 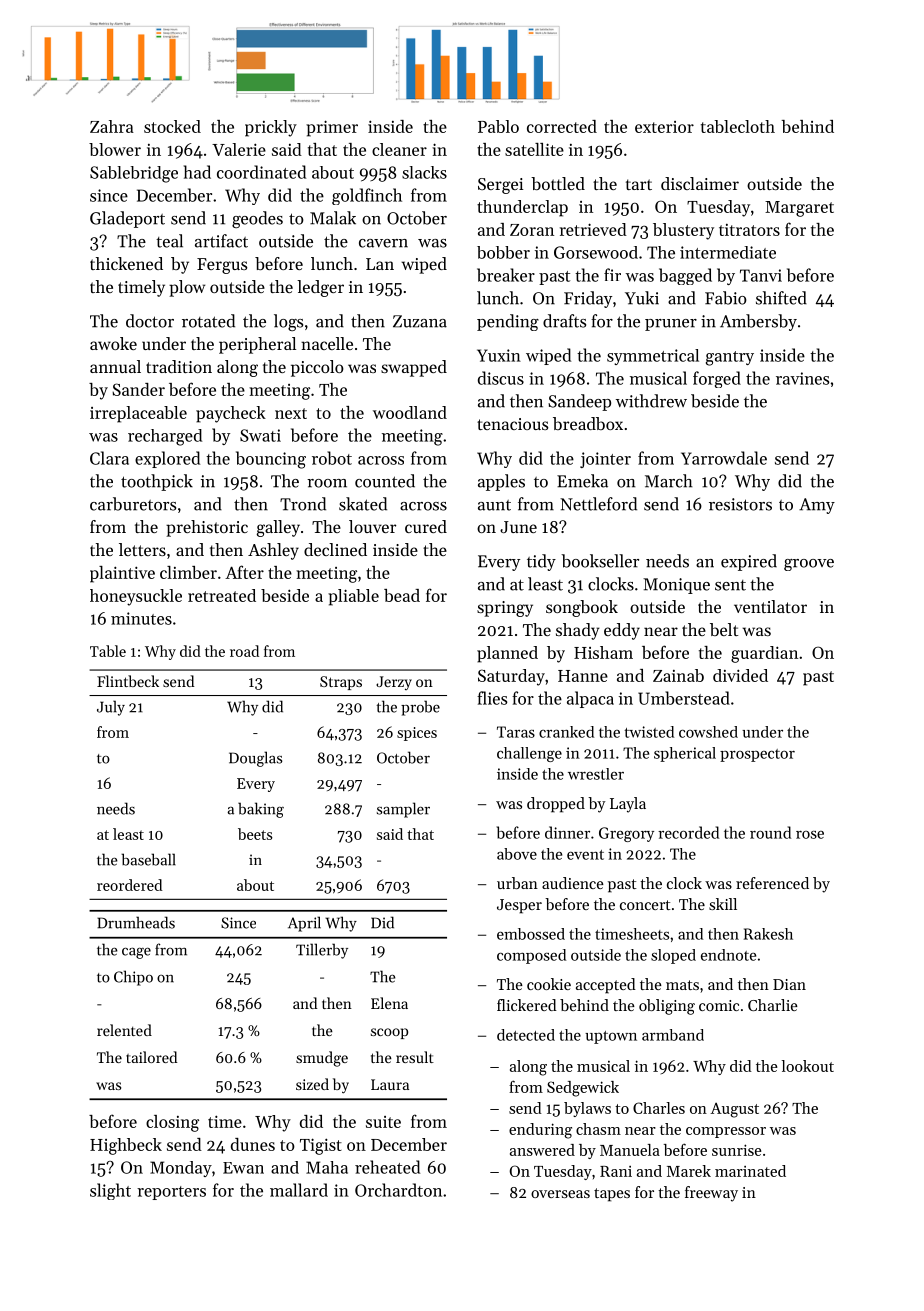 I want to click on overseas, so click(x=560, y=1194).
